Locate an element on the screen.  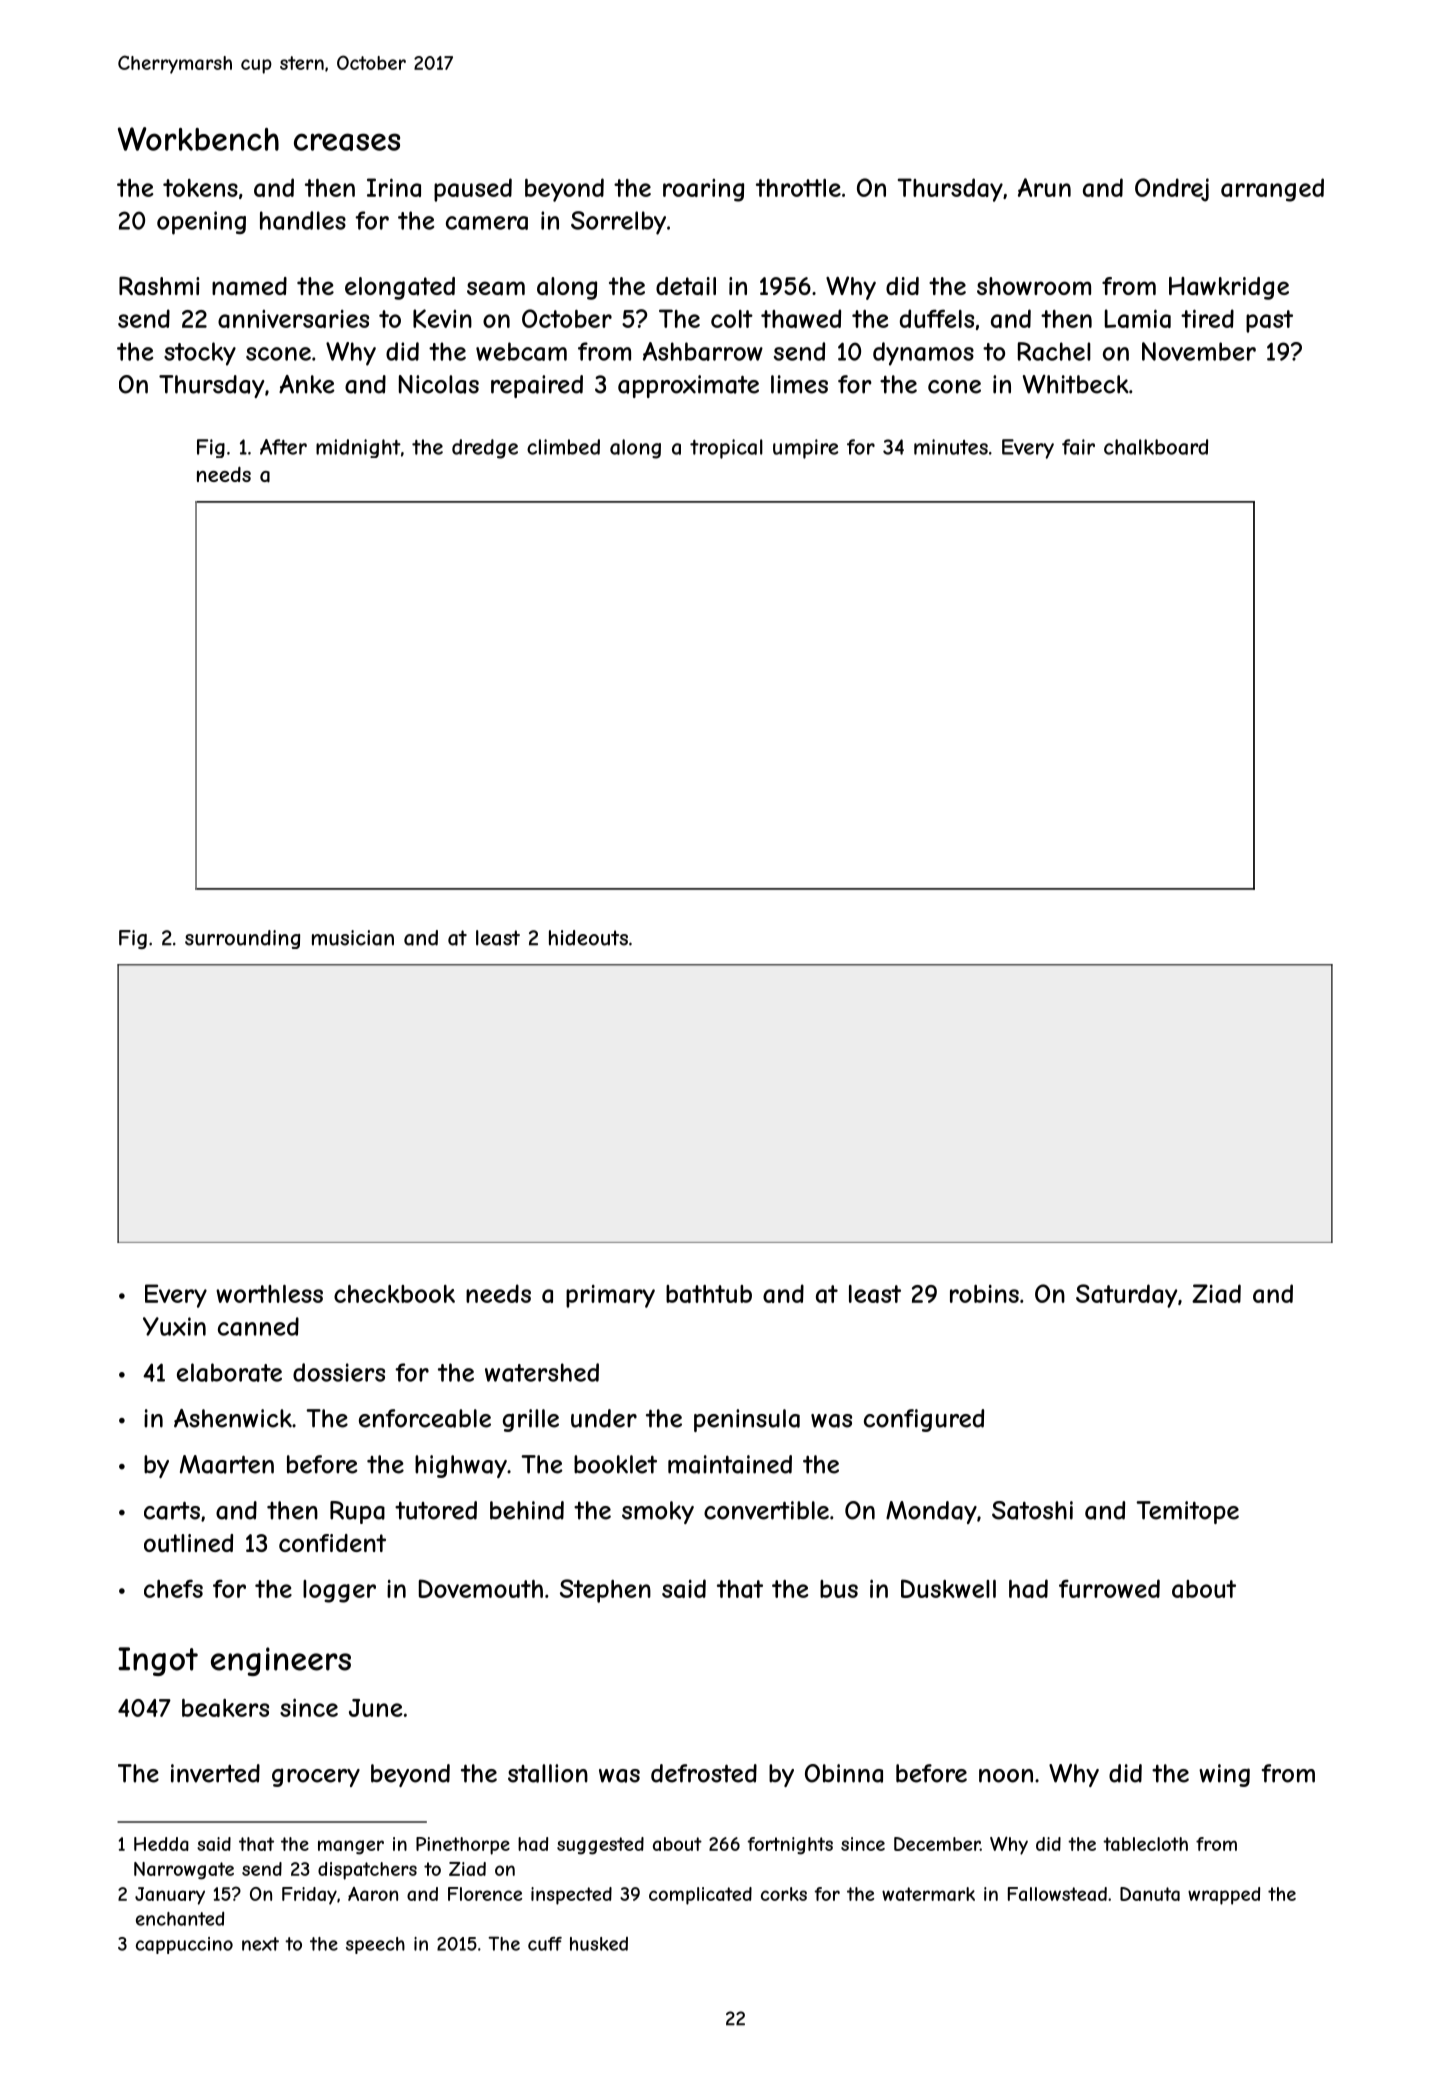
surrounding is located at coordinates (242, 939).
